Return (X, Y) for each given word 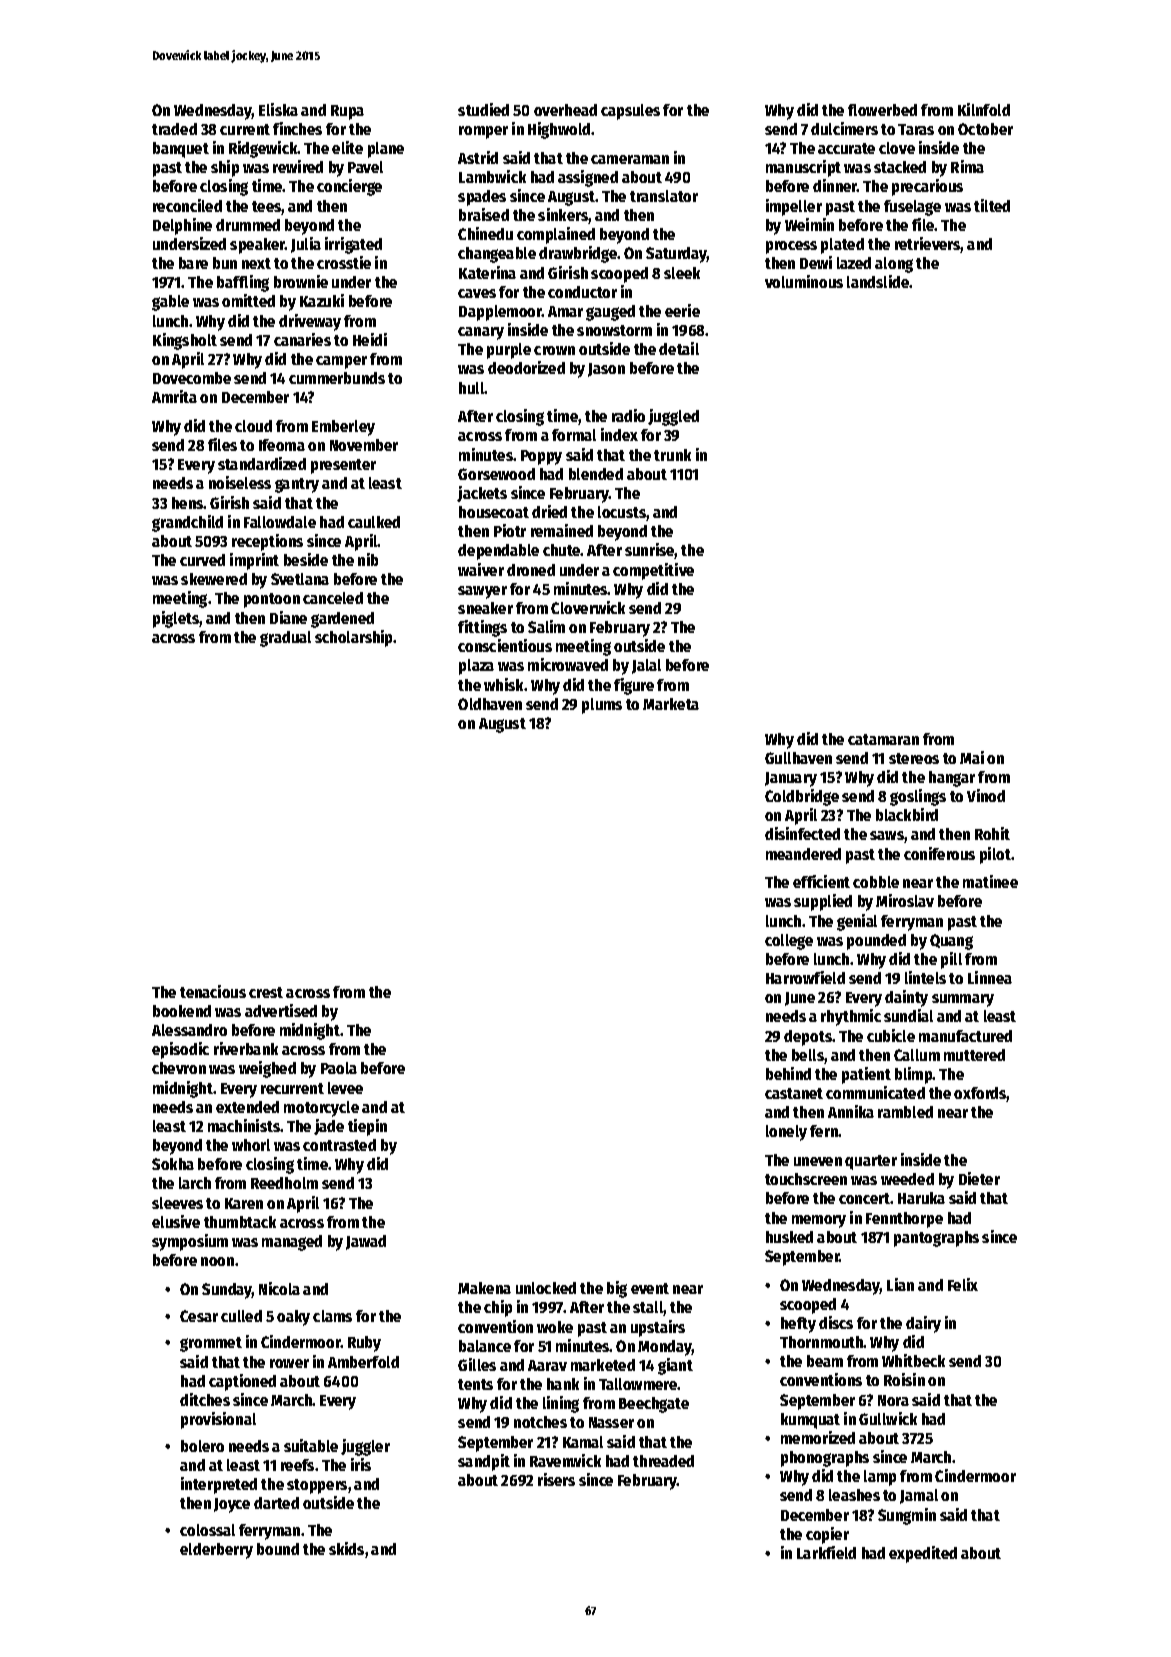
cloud (253, 426)
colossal (207, 1530)
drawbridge (578, 254)
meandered (803, 854)
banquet (181, 150)
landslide (878, 281)
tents (475, 1384)
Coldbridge (802, 797)
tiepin (367, 1127)
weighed (267, 1069)
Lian (900, 1284)
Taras (916, 129)
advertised (281, 1010)
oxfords (980, 1094)
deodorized (526, 367)
